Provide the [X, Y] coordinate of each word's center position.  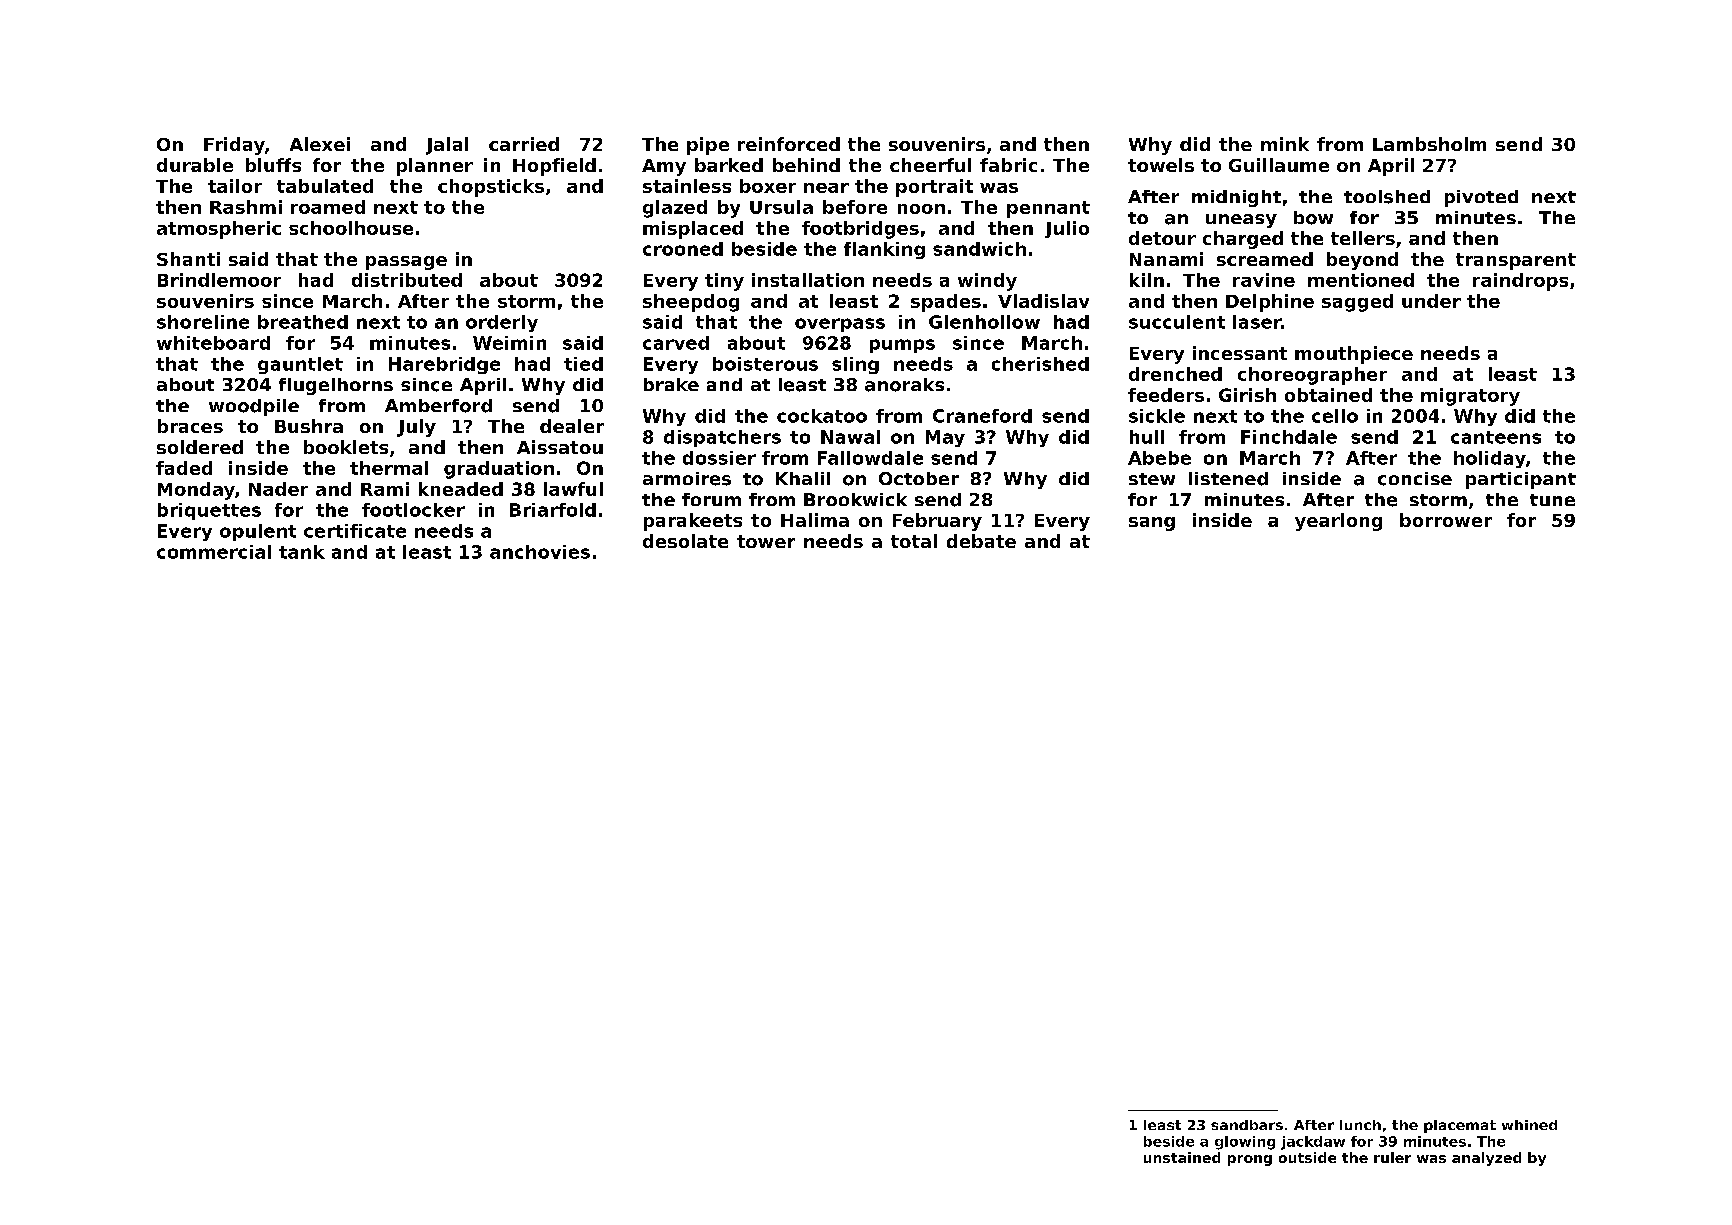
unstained [1182, 1157]
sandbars [1247, 1125]
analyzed [1486, 1159]
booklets [346, 447]
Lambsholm [1429, 144]
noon [921, 209]
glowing [1245, 1143]
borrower [1446, 520]
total [914, 541]
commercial [214, 552]
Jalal [447, 146]
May [945, 438]
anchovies [540, 552]
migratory [1470, 397]
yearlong [1338, 522]
